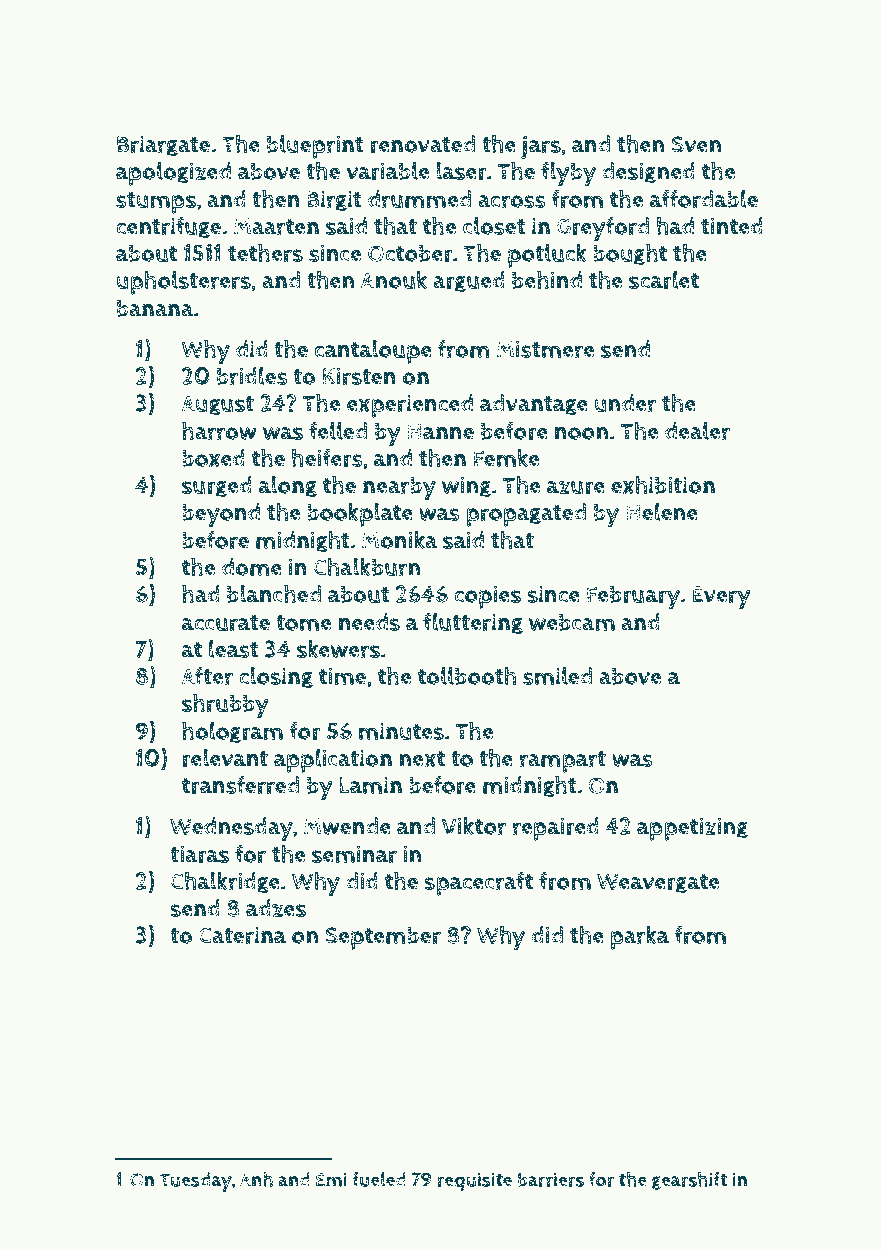 The height and width of the page is (1250, 881). What do you see at coordinates (526, 515) in the page?
I see `propagated` at bounding box center [526, 515].
